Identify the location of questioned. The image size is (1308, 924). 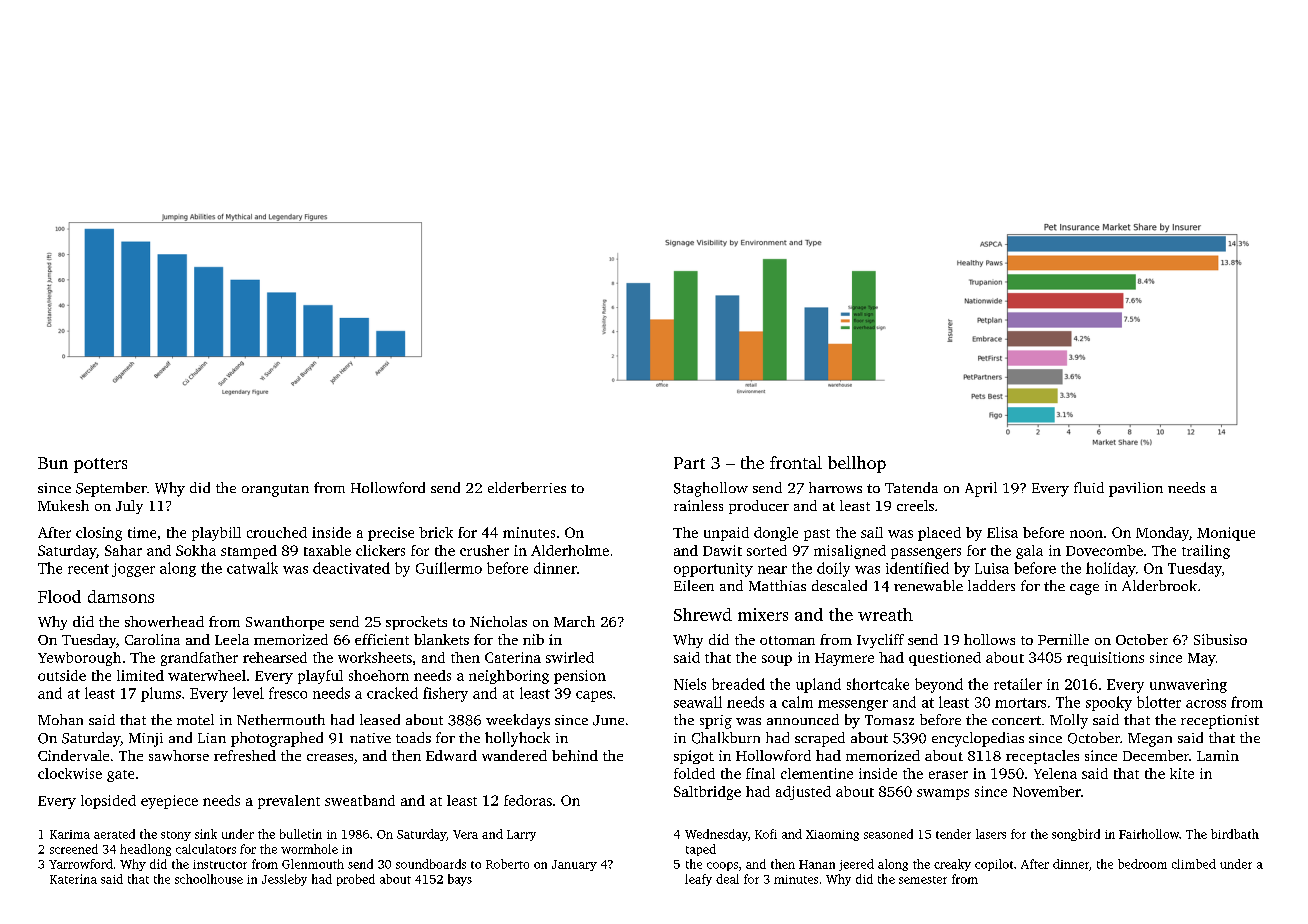
(945, 659).
